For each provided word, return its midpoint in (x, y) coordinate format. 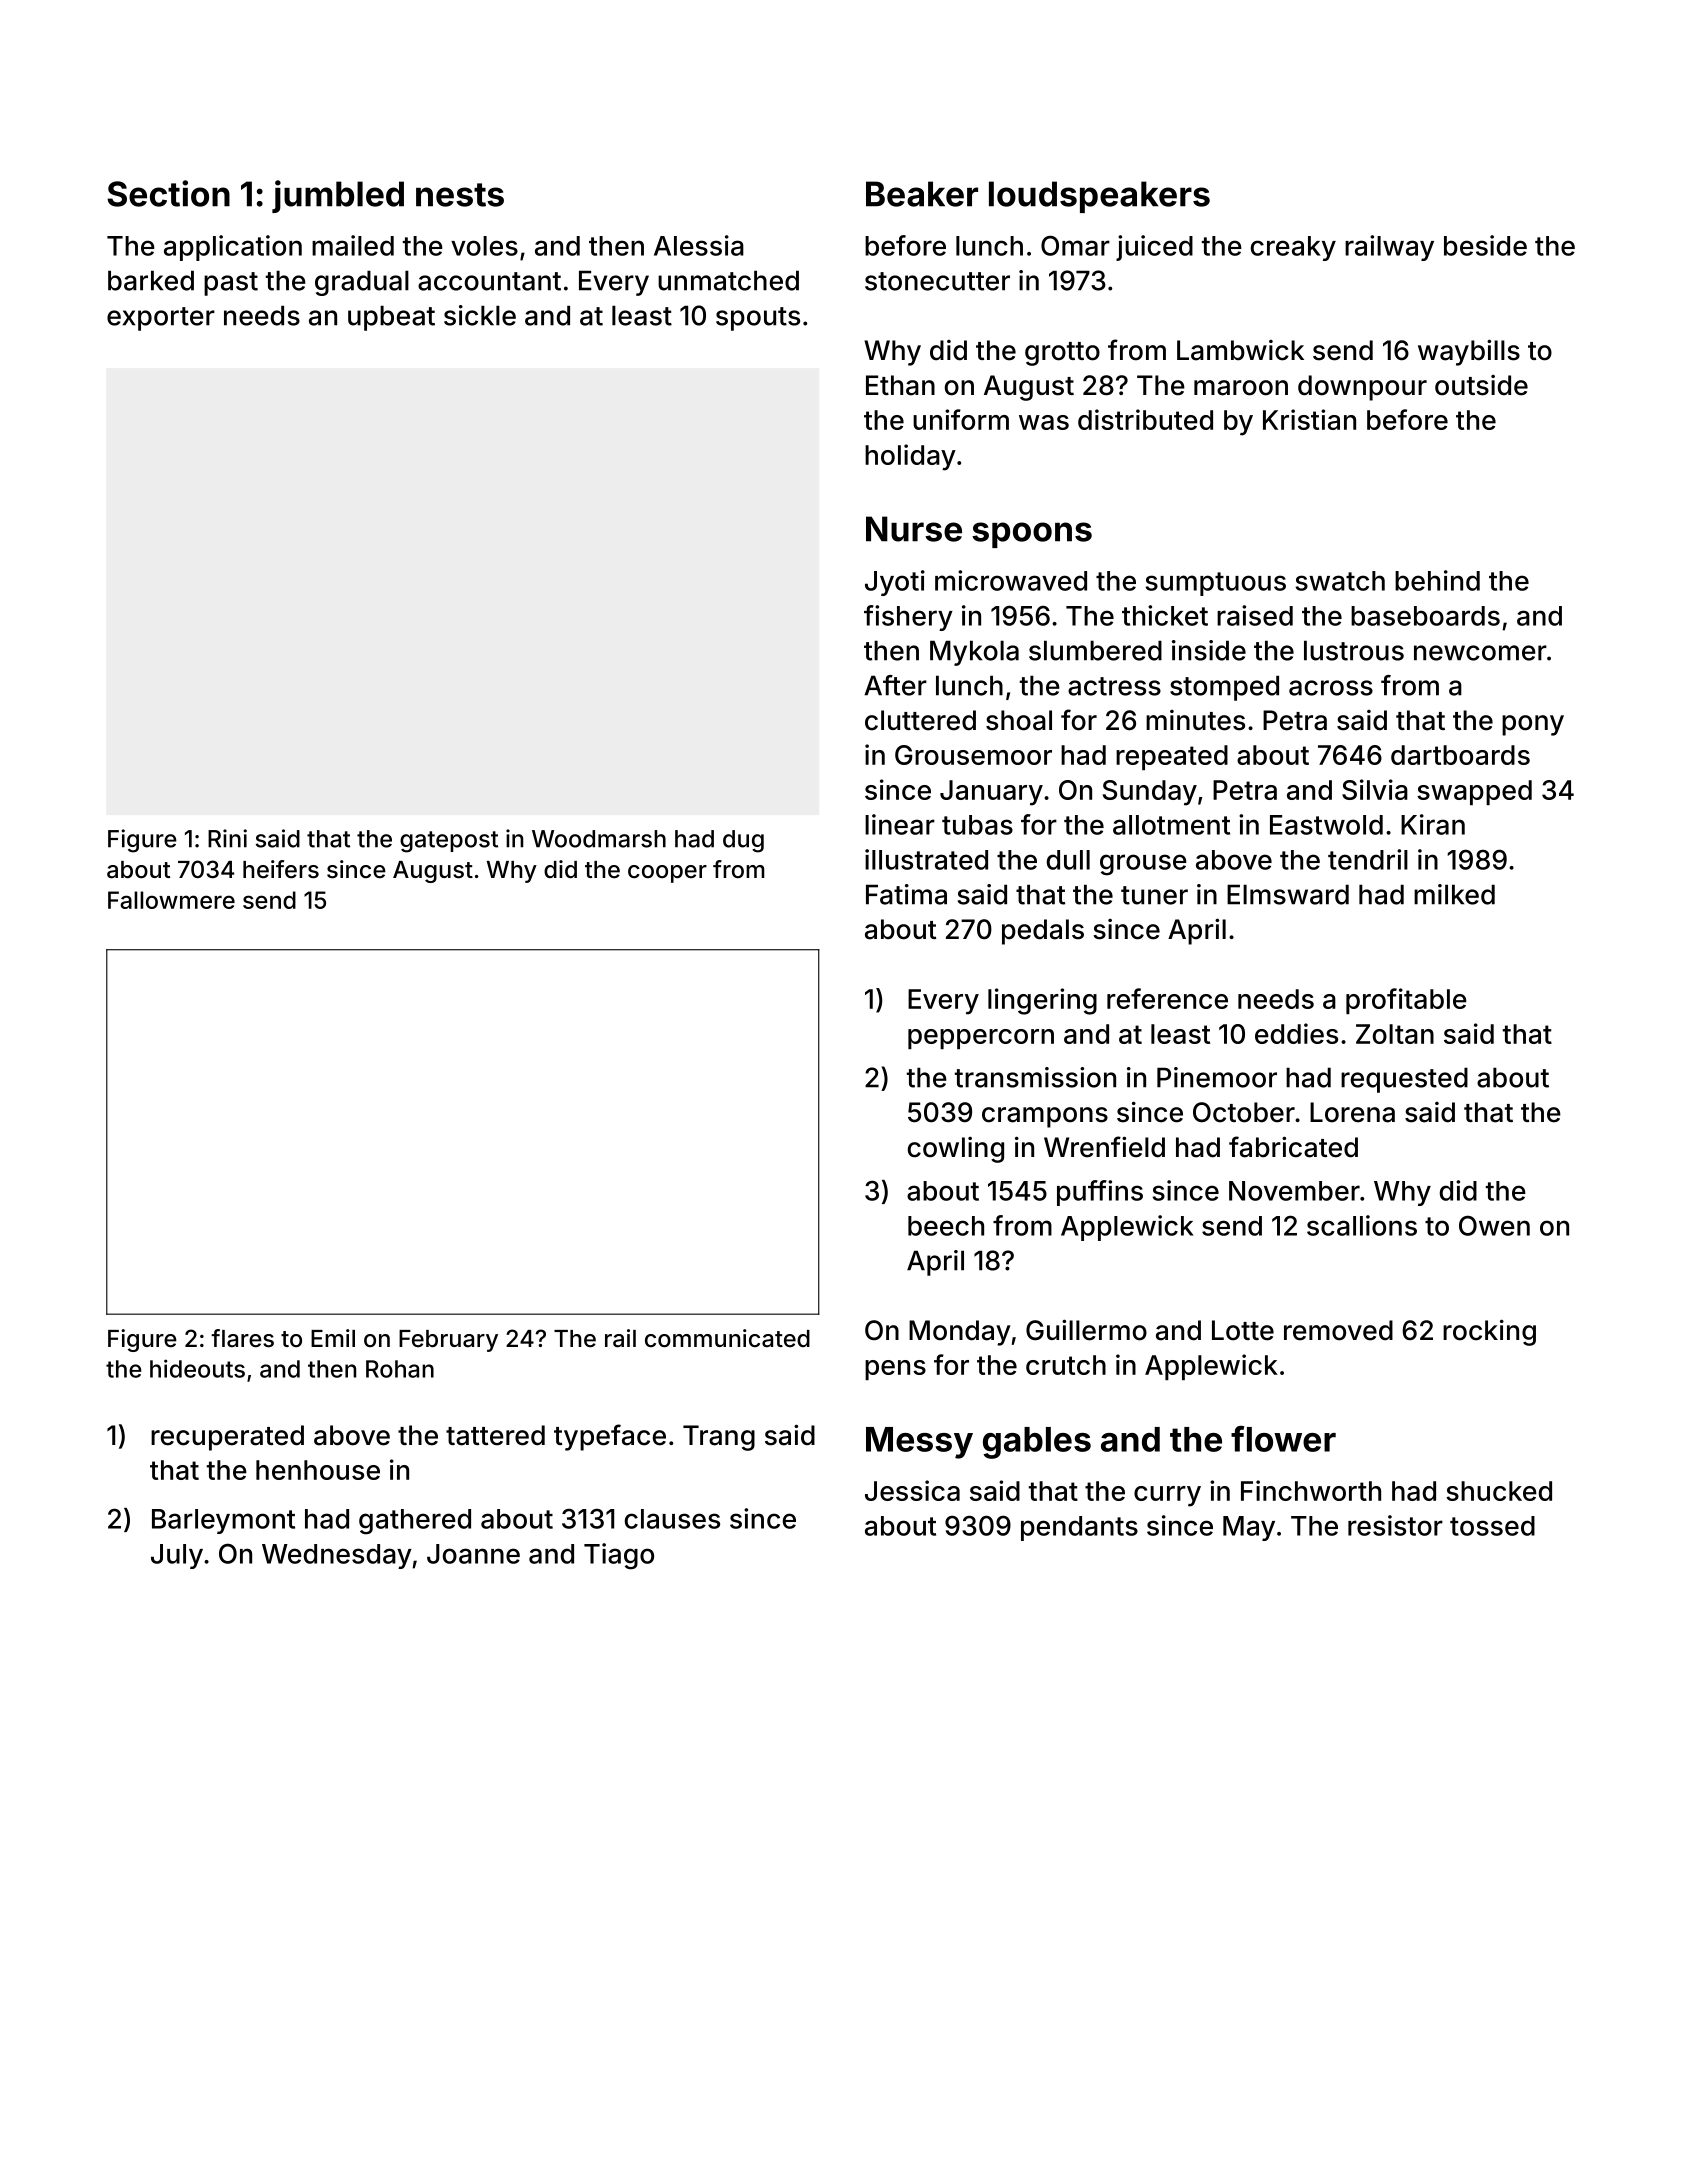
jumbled (338, 196)
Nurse (914, 529)
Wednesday (337, 1556)
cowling (956, 1150)
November (1294, 1191)
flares (242, 1338)
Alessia (699, 245)
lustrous (1354, 650)
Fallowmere (171, 900)
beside (1485, 245)
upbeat (391, 318)
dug (743, 841)
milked (1454, 894)
